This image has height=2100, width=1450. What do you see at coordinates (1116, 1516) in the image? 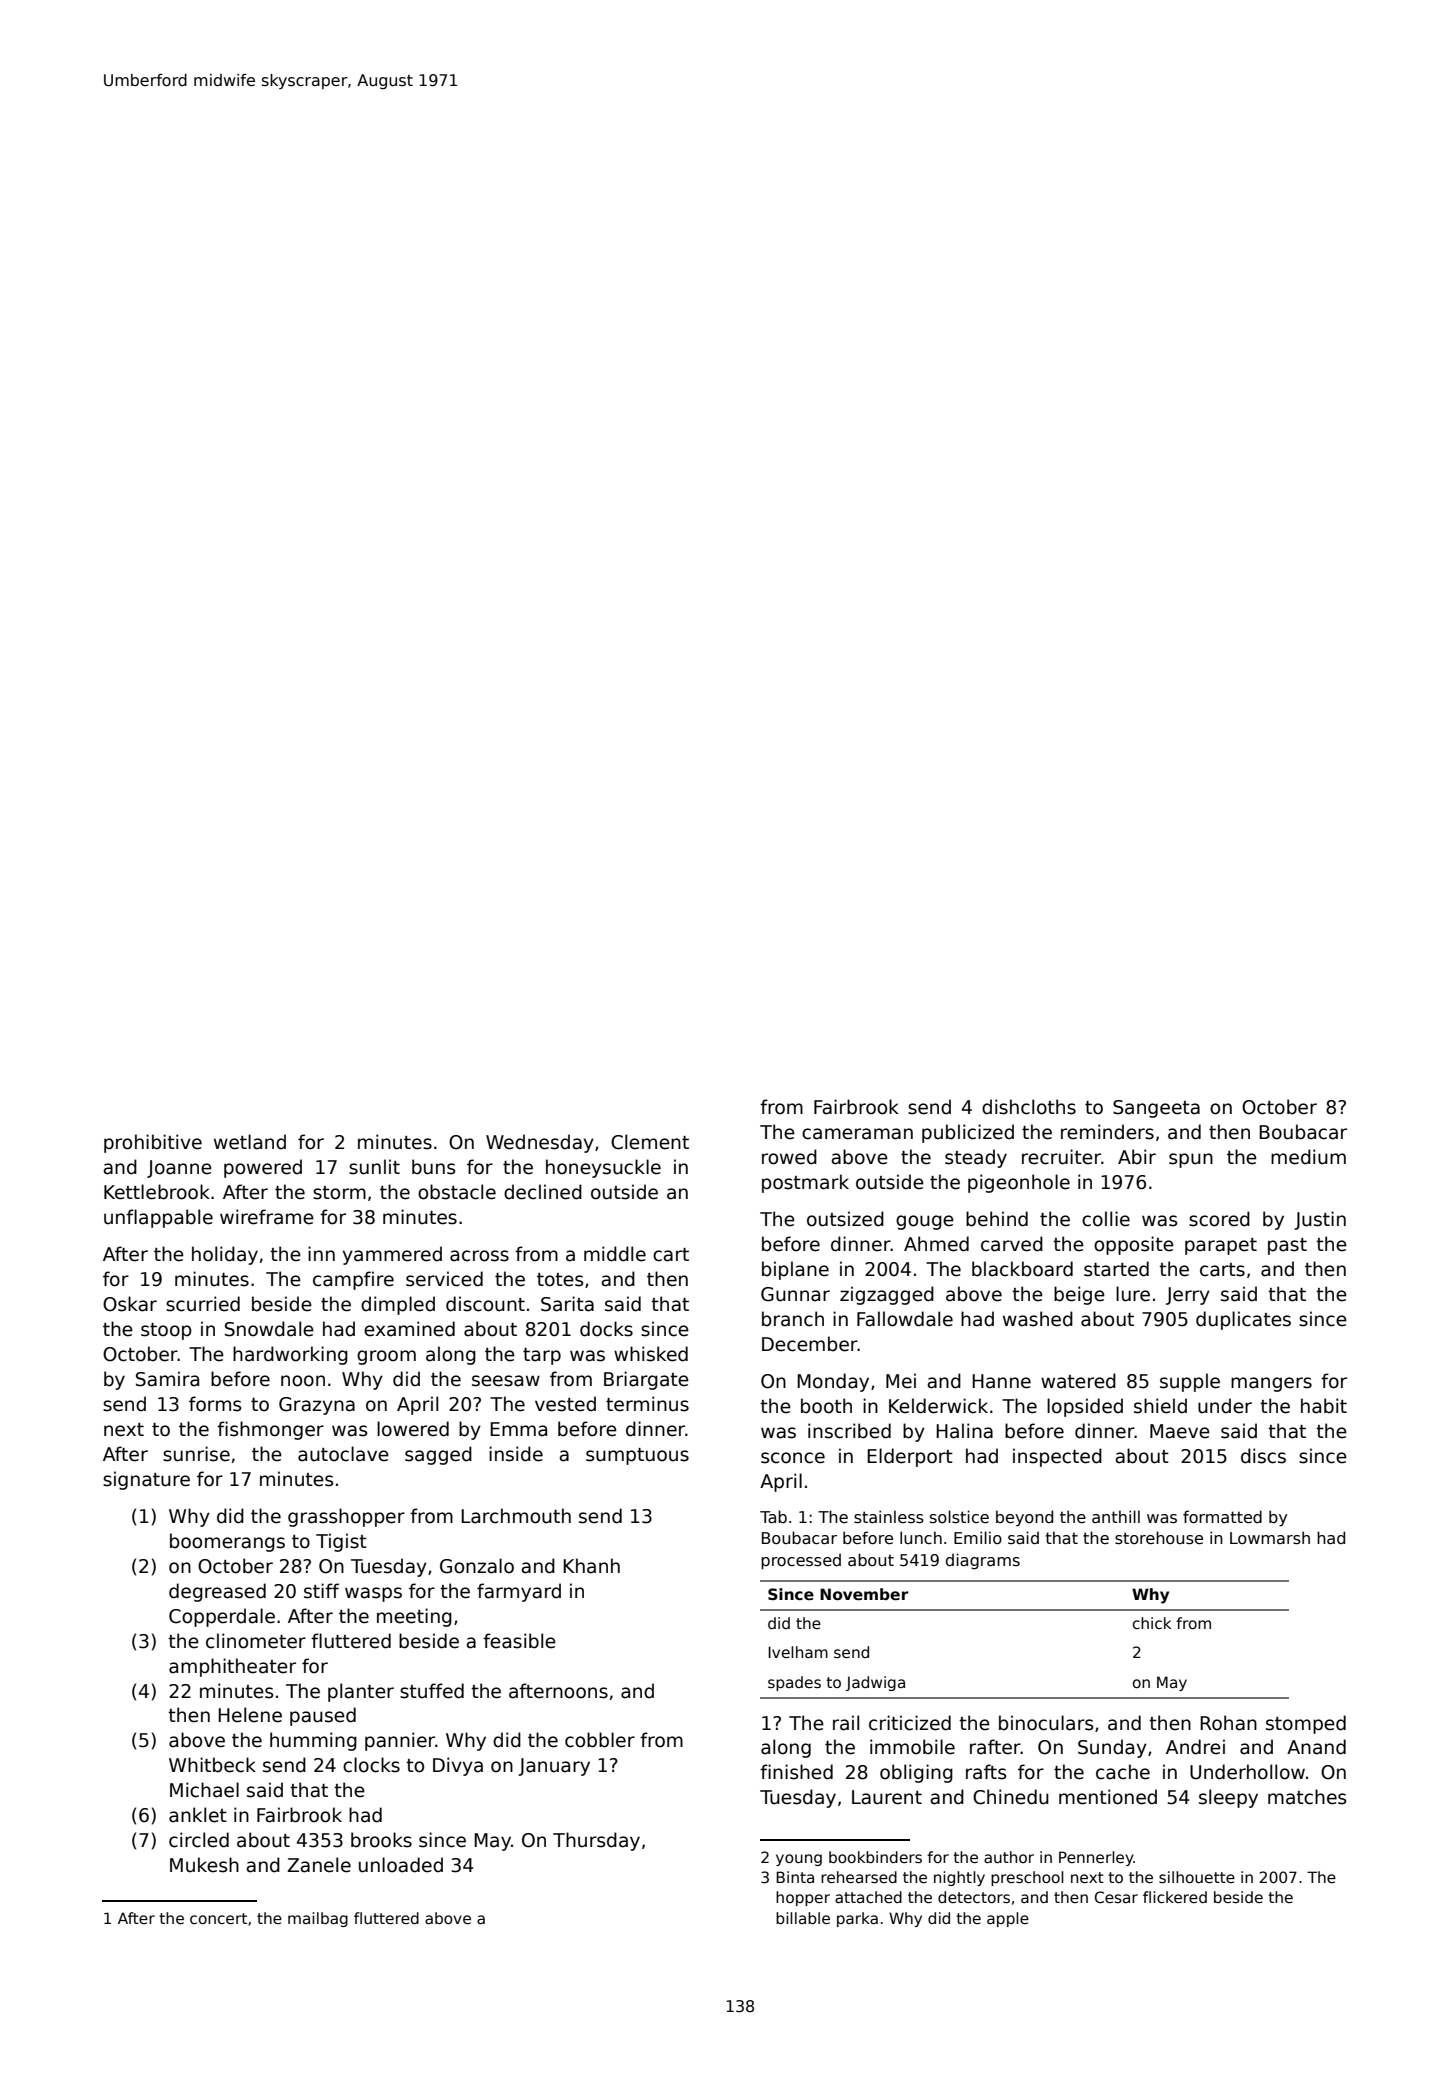
I see `anthill` at bounding box center [1116, 1516].
